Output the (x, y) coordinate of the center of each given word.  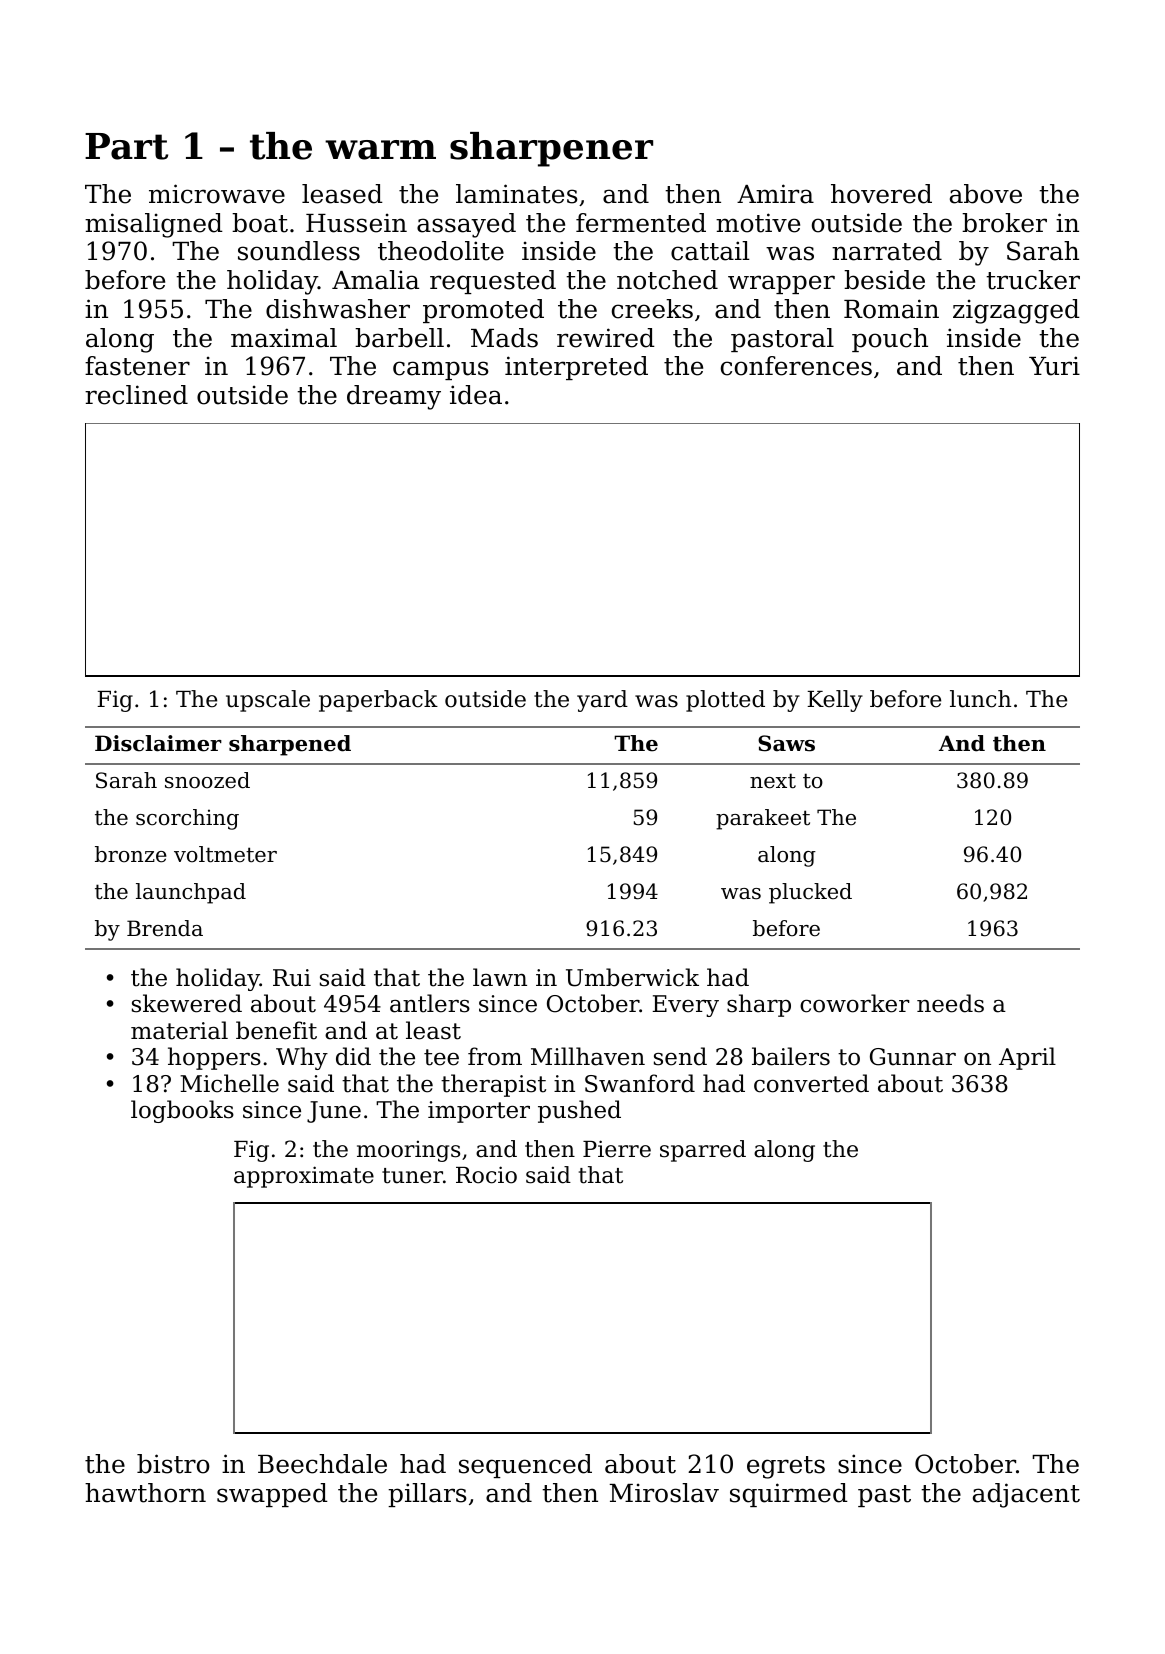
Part (126, 146)
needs (950, 1003)
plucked (810, 893)
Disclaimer (158, 743)
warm (380, 150)
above (986, 194)
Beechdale (322, 1464)
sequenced (525, 1466)
